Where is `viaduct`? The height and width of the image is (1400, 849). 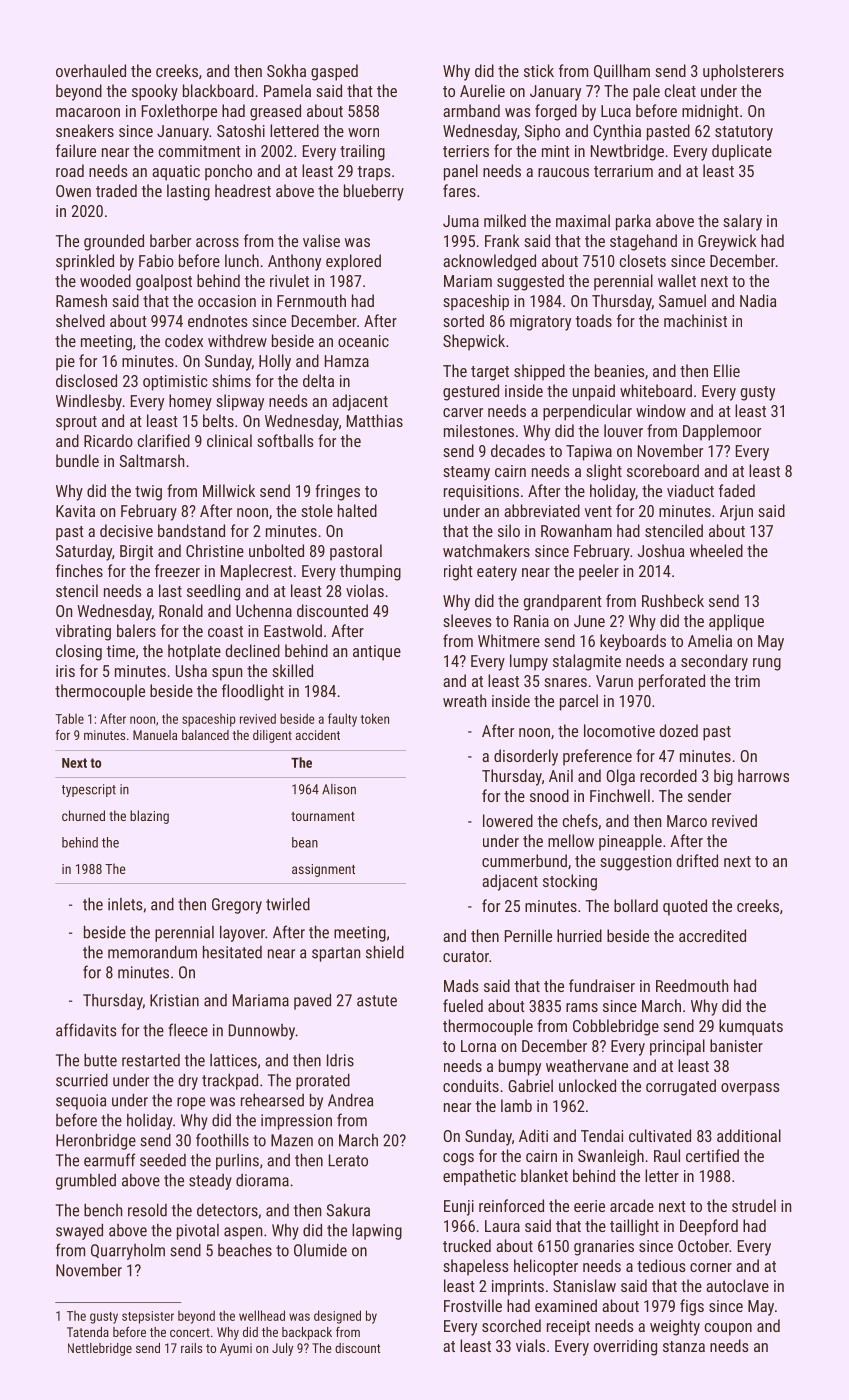
viaduct is located at coordinates (690, 490).
